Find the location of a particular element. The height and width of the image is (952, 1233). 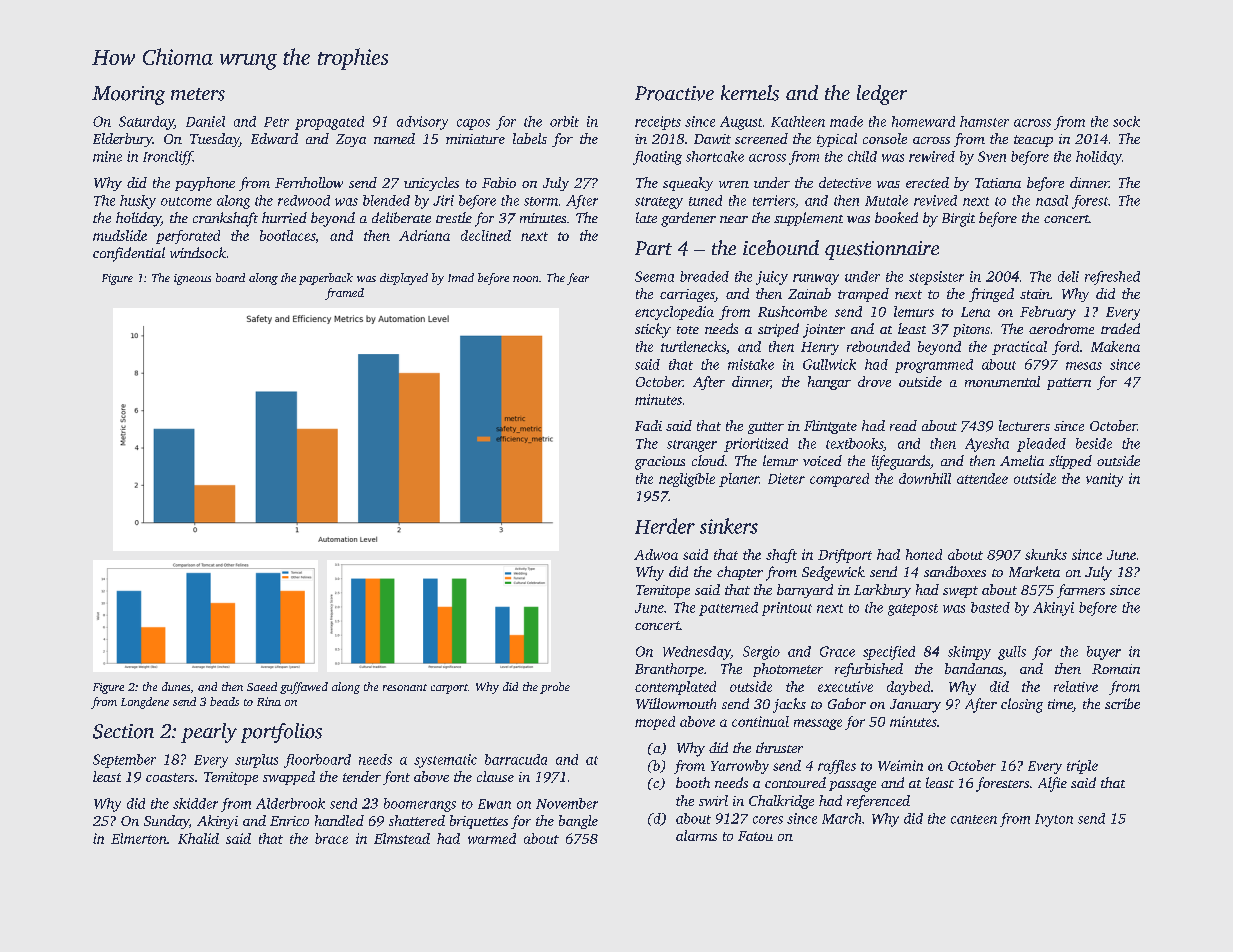

ledger is located at coordinates (882, 95).
